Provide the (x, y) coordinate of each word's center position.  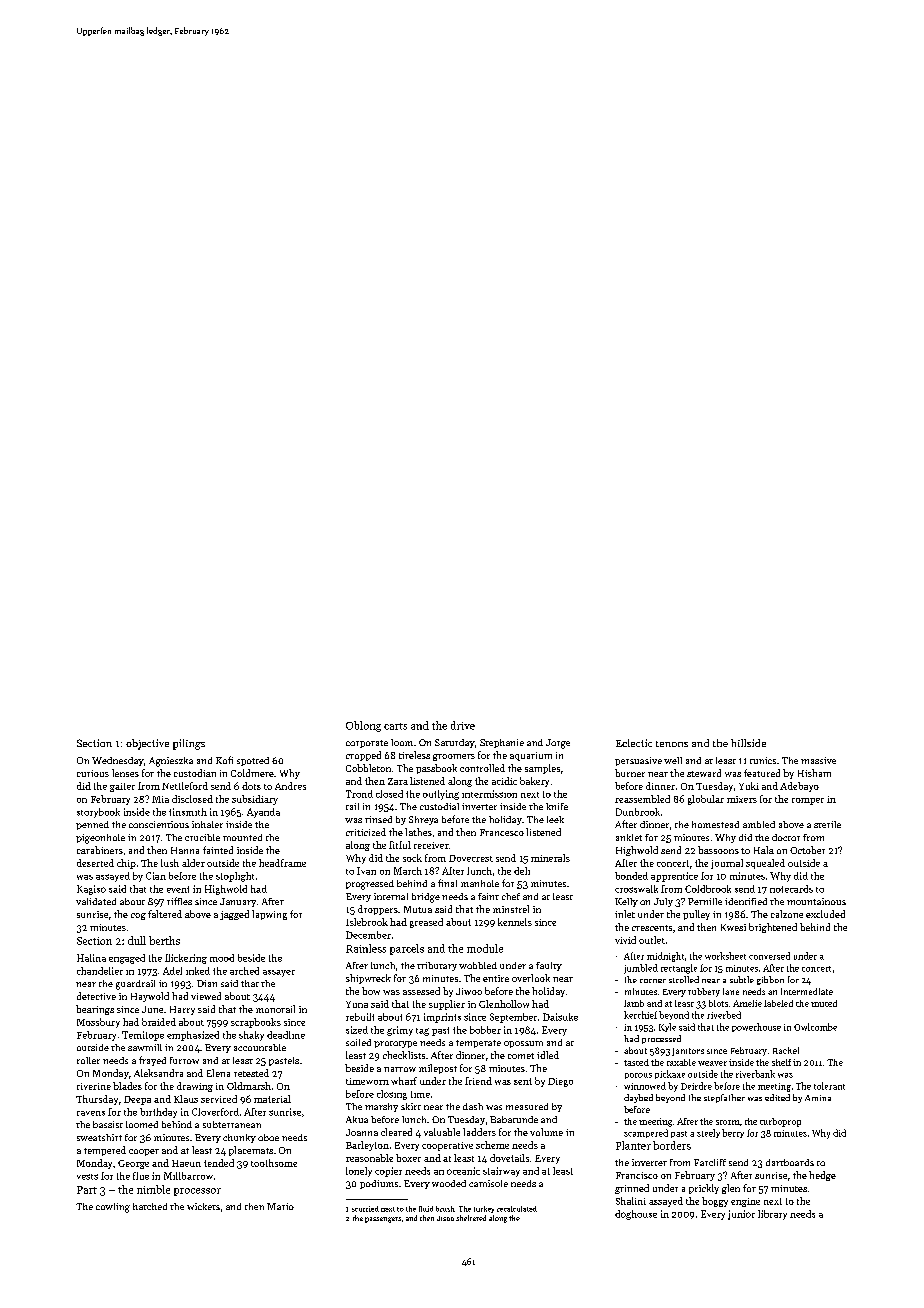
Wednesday (118, 761)
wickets (203, 1206)
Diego (560, 1082)
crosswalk (636, 889)
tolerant (829, 1086)
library (772, 1215)
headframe (282, 863)
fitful (400, 845)
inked (198, 971)
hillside (748, 743)
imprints (442, 1018)
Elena (218, 1073)
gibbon (770, 980)
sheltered (471, 1218)
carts (395, 726)
